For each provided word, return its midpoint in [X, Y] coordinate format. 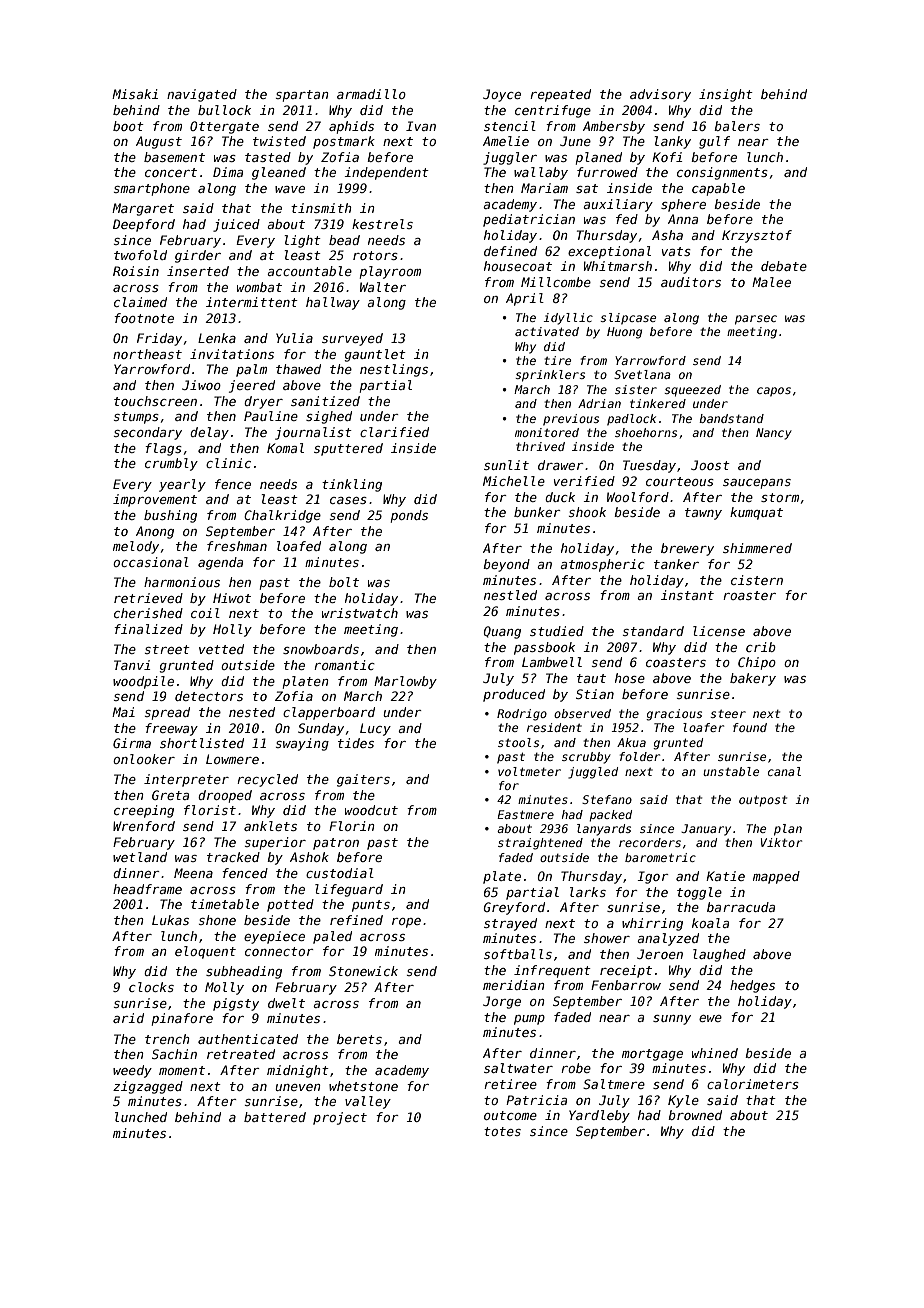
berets [359, 1039]
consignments [722, 173]
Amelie [506, 141]
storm [780, 497]
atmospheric [602, 565]
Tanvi [132, 665]
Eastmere [525, 814]
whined [715, 1053]
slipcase [628, 319]
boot [128, 126]
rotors [375, 255]
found [750, 727]
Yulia [294, 338]
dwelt [286, 1003]
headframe [147, 889]
